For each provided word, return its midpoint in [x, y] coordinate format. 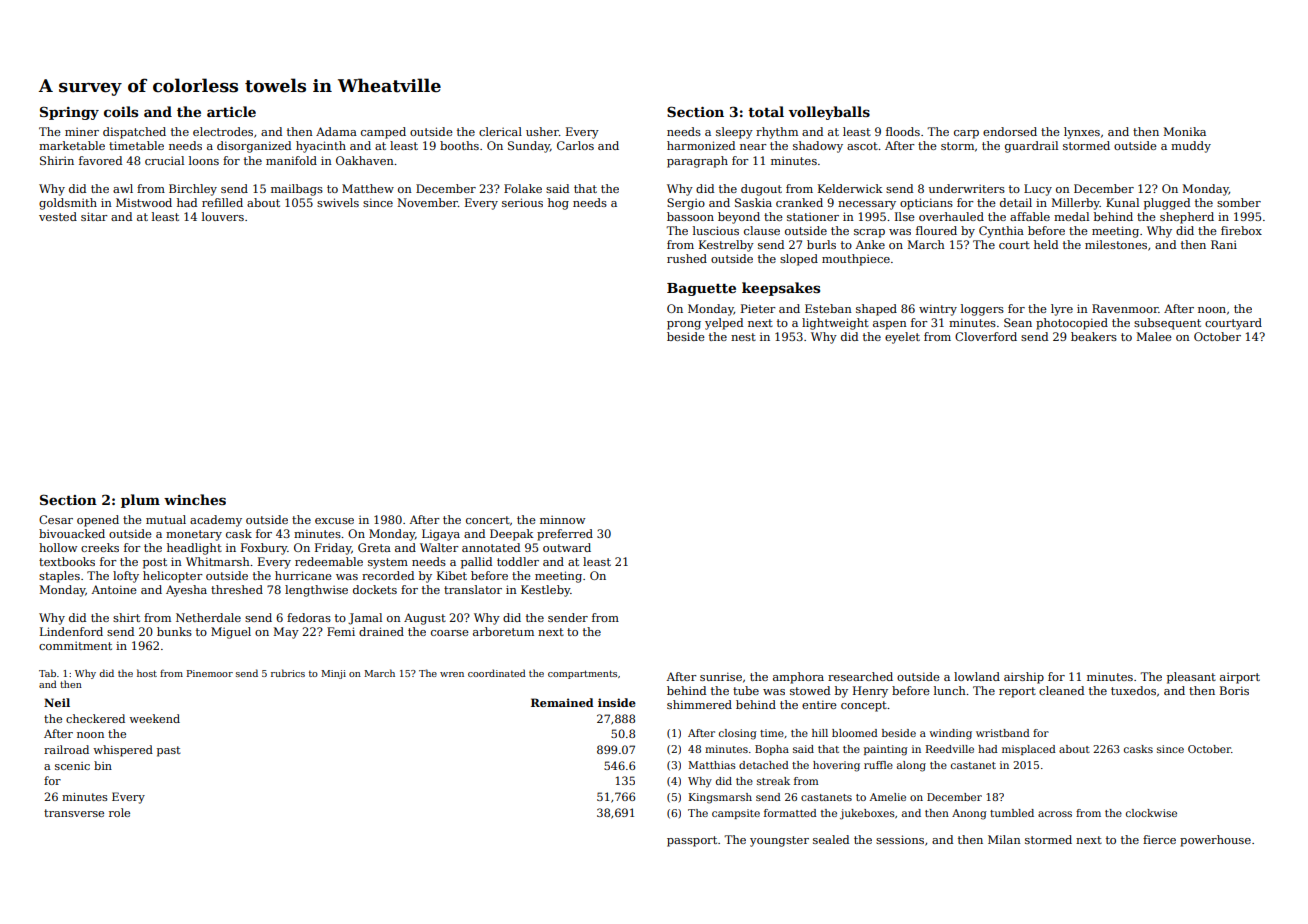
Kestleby [545, 591]
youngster [779, 841]
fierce [1159, 839]
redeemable [329, 561]
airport [1240, 678]
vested [58, 216]
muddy [1191, 147]
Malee [1154, 336]
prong [684, 325]
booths [459, 145]
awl [123, 188]
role [119, 812]
